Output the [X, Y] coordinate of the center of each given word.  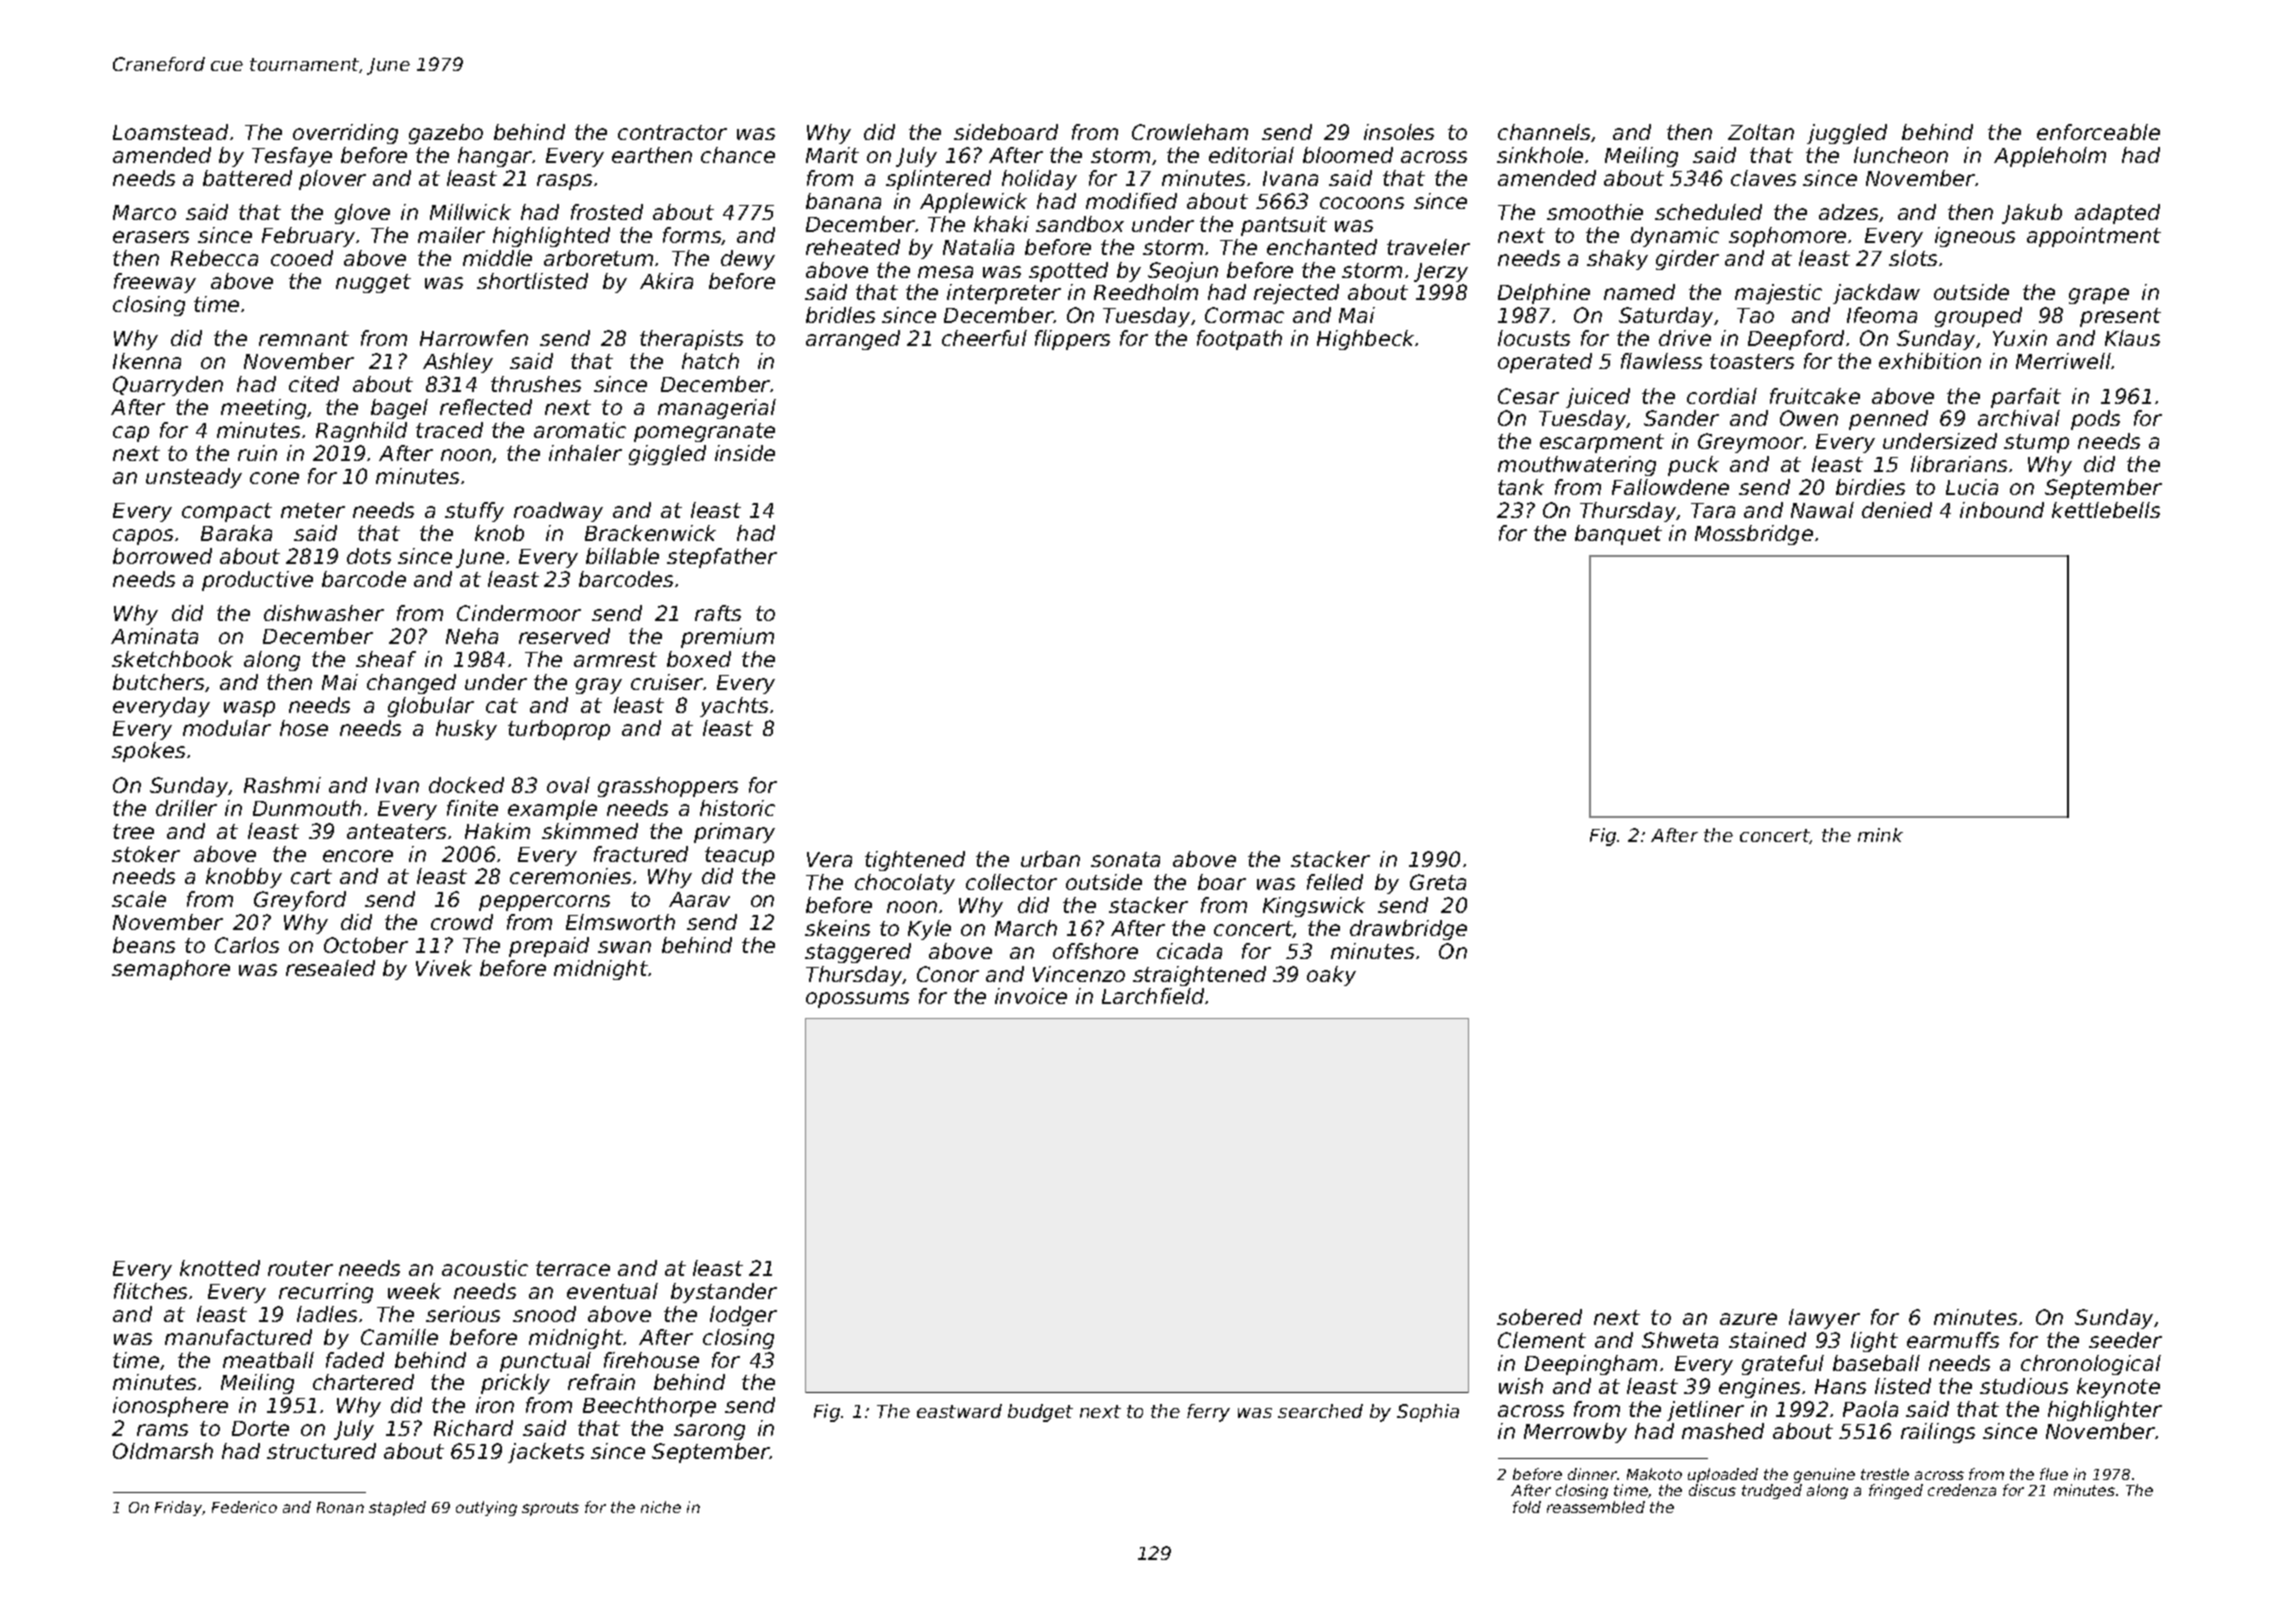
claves [1763, 178]
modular [227, 728]
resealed [330, 968]
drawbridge [1408, 930]
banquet [1618, 535]
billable [622, 556]
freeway [155, 283]
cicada [1189, 951]
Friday [178, 1508]
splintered [938, 180]
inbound [2002, 510]
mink [1880, 835]
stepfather [722, 558]
